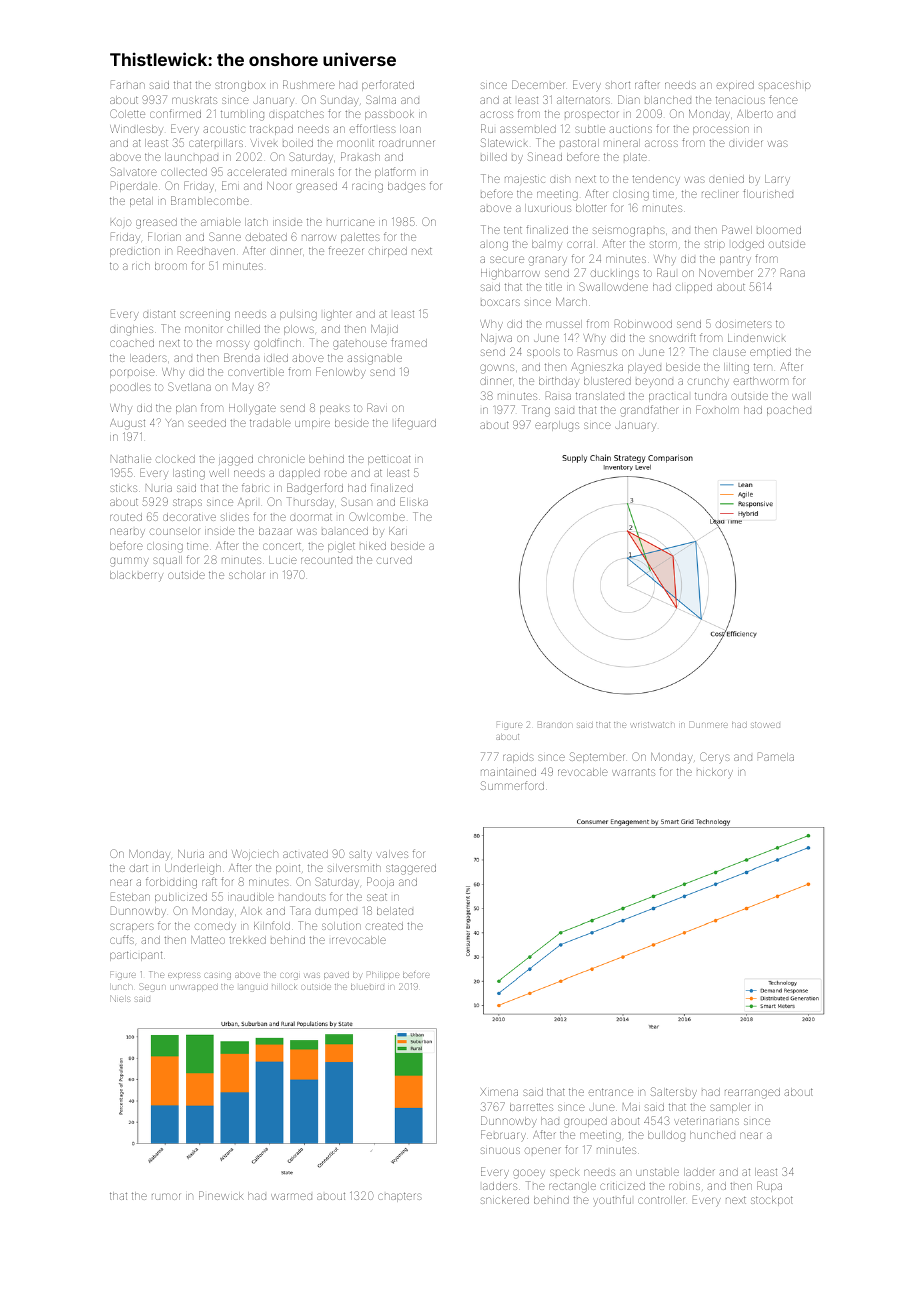  I want to click on curved, so click(394, 560).
